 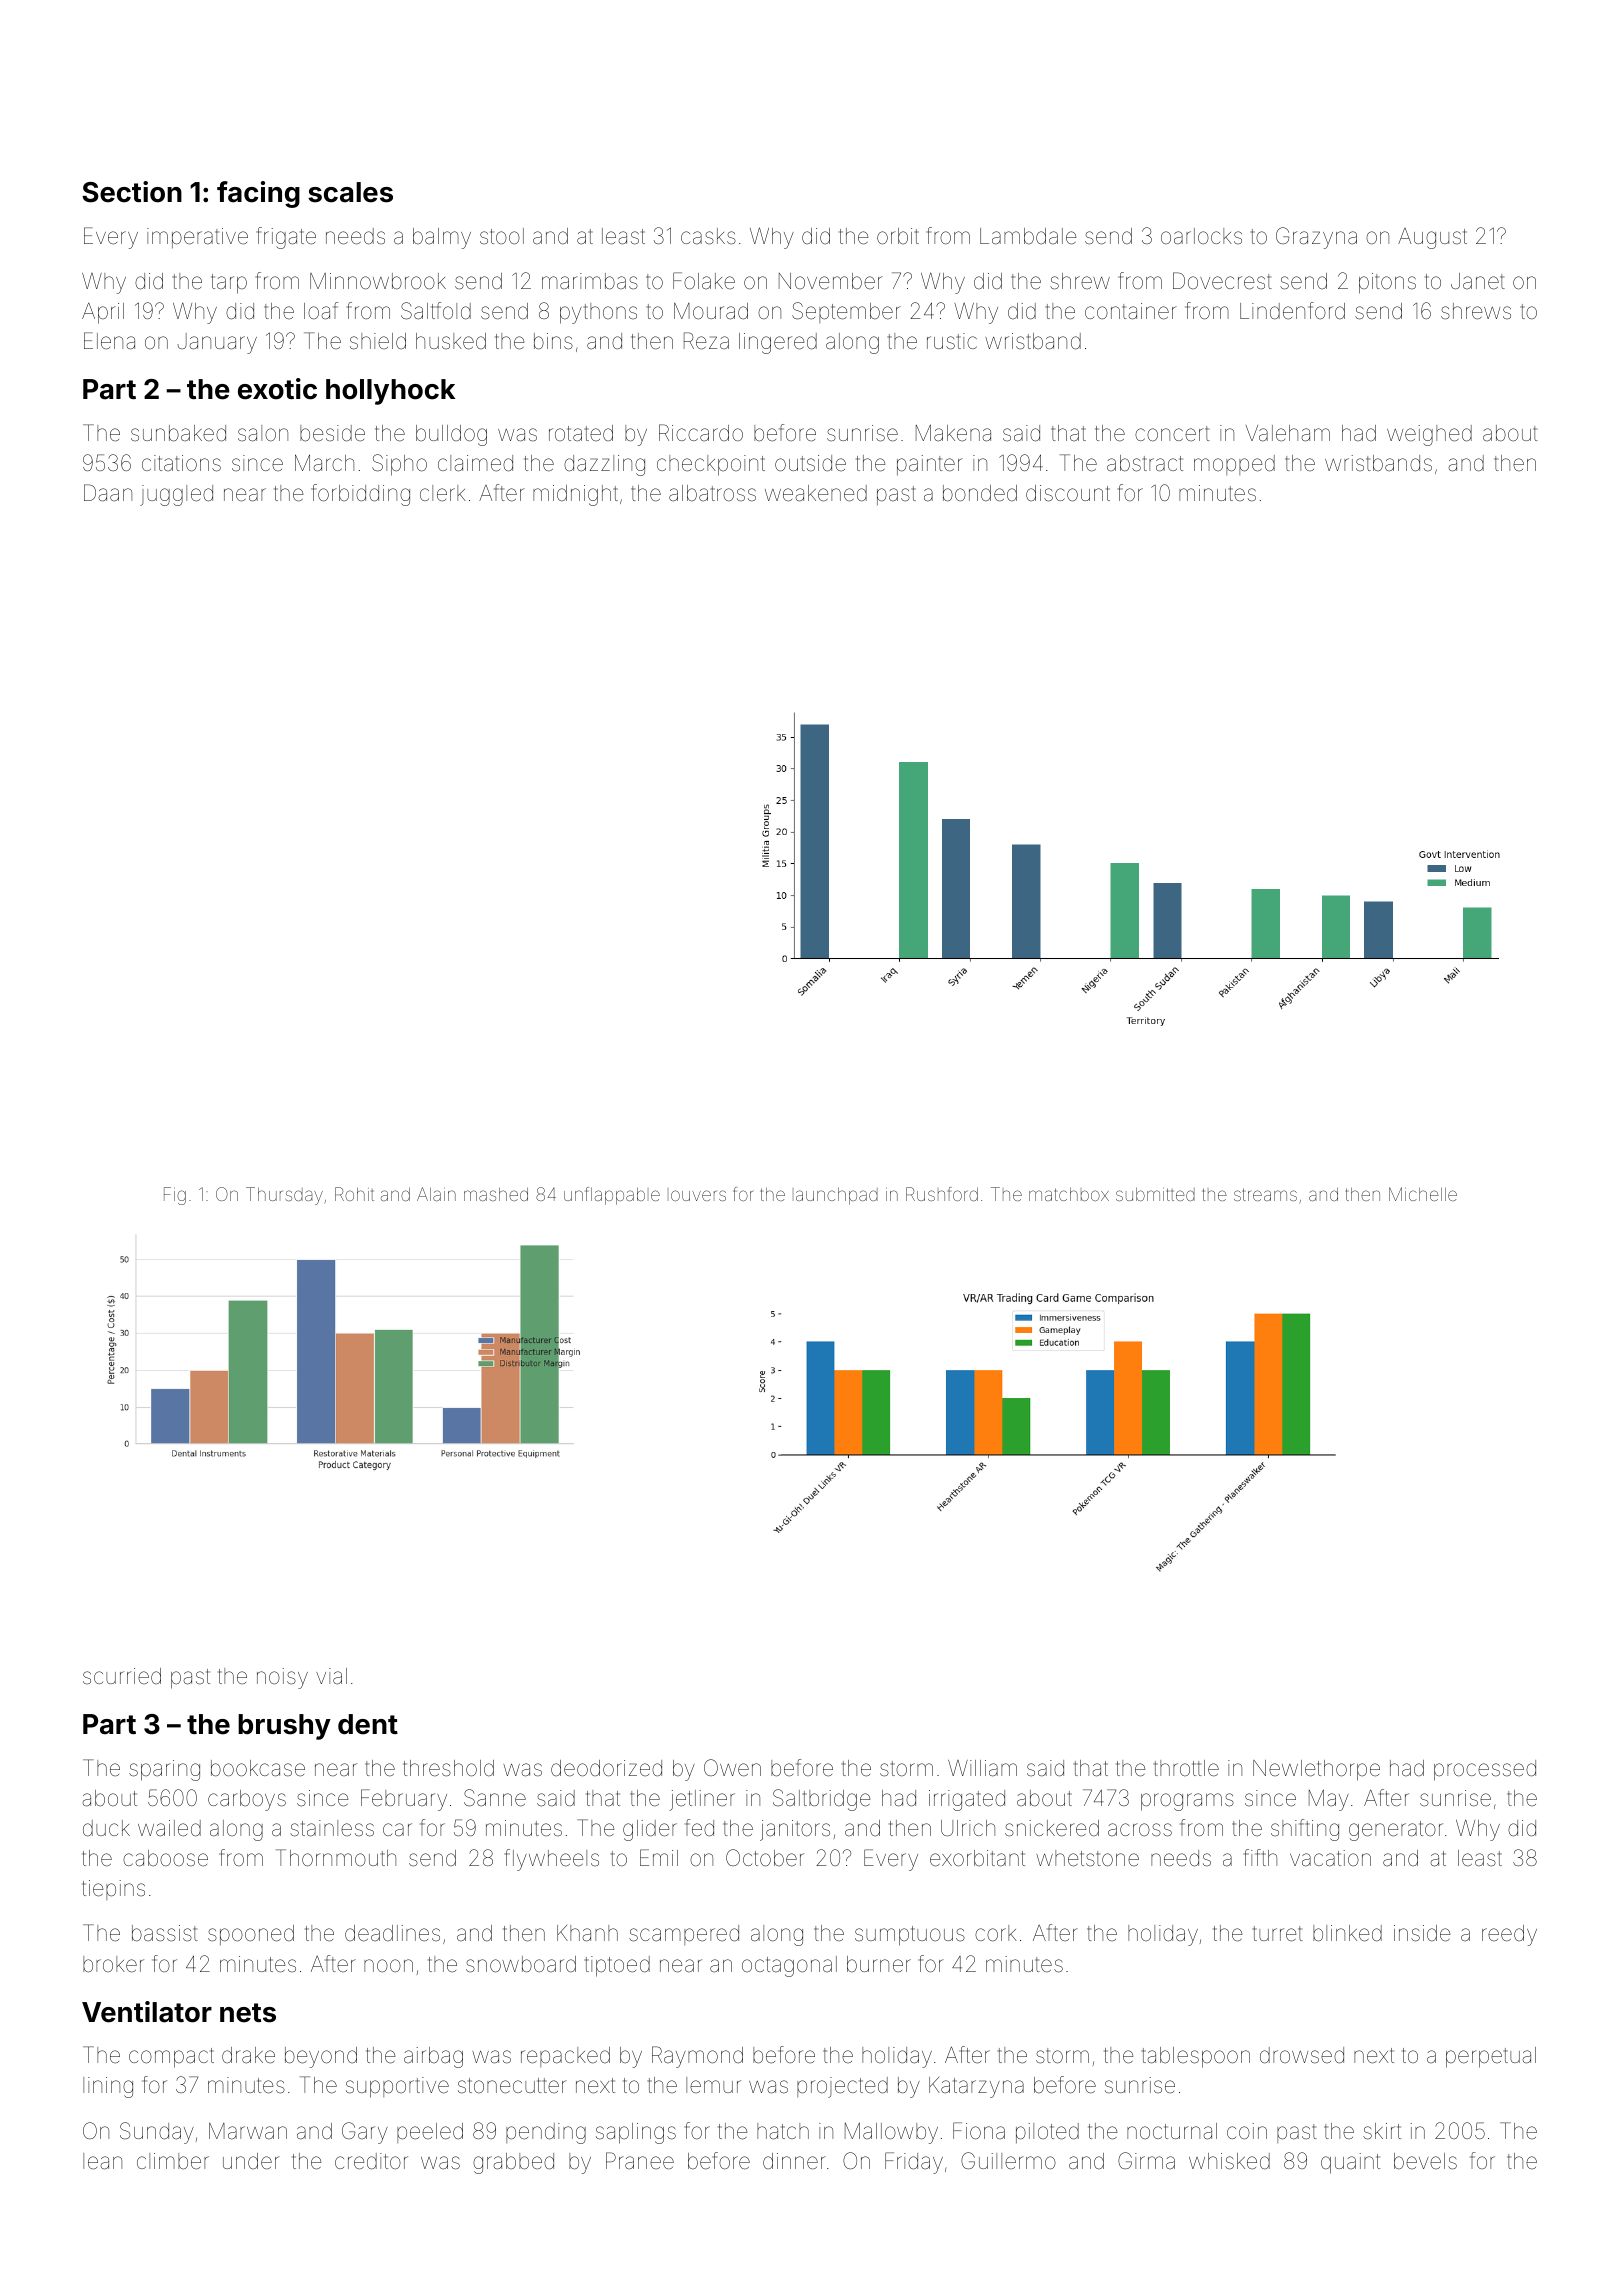 I want to click on midnight, so click(x=575, y=495).
